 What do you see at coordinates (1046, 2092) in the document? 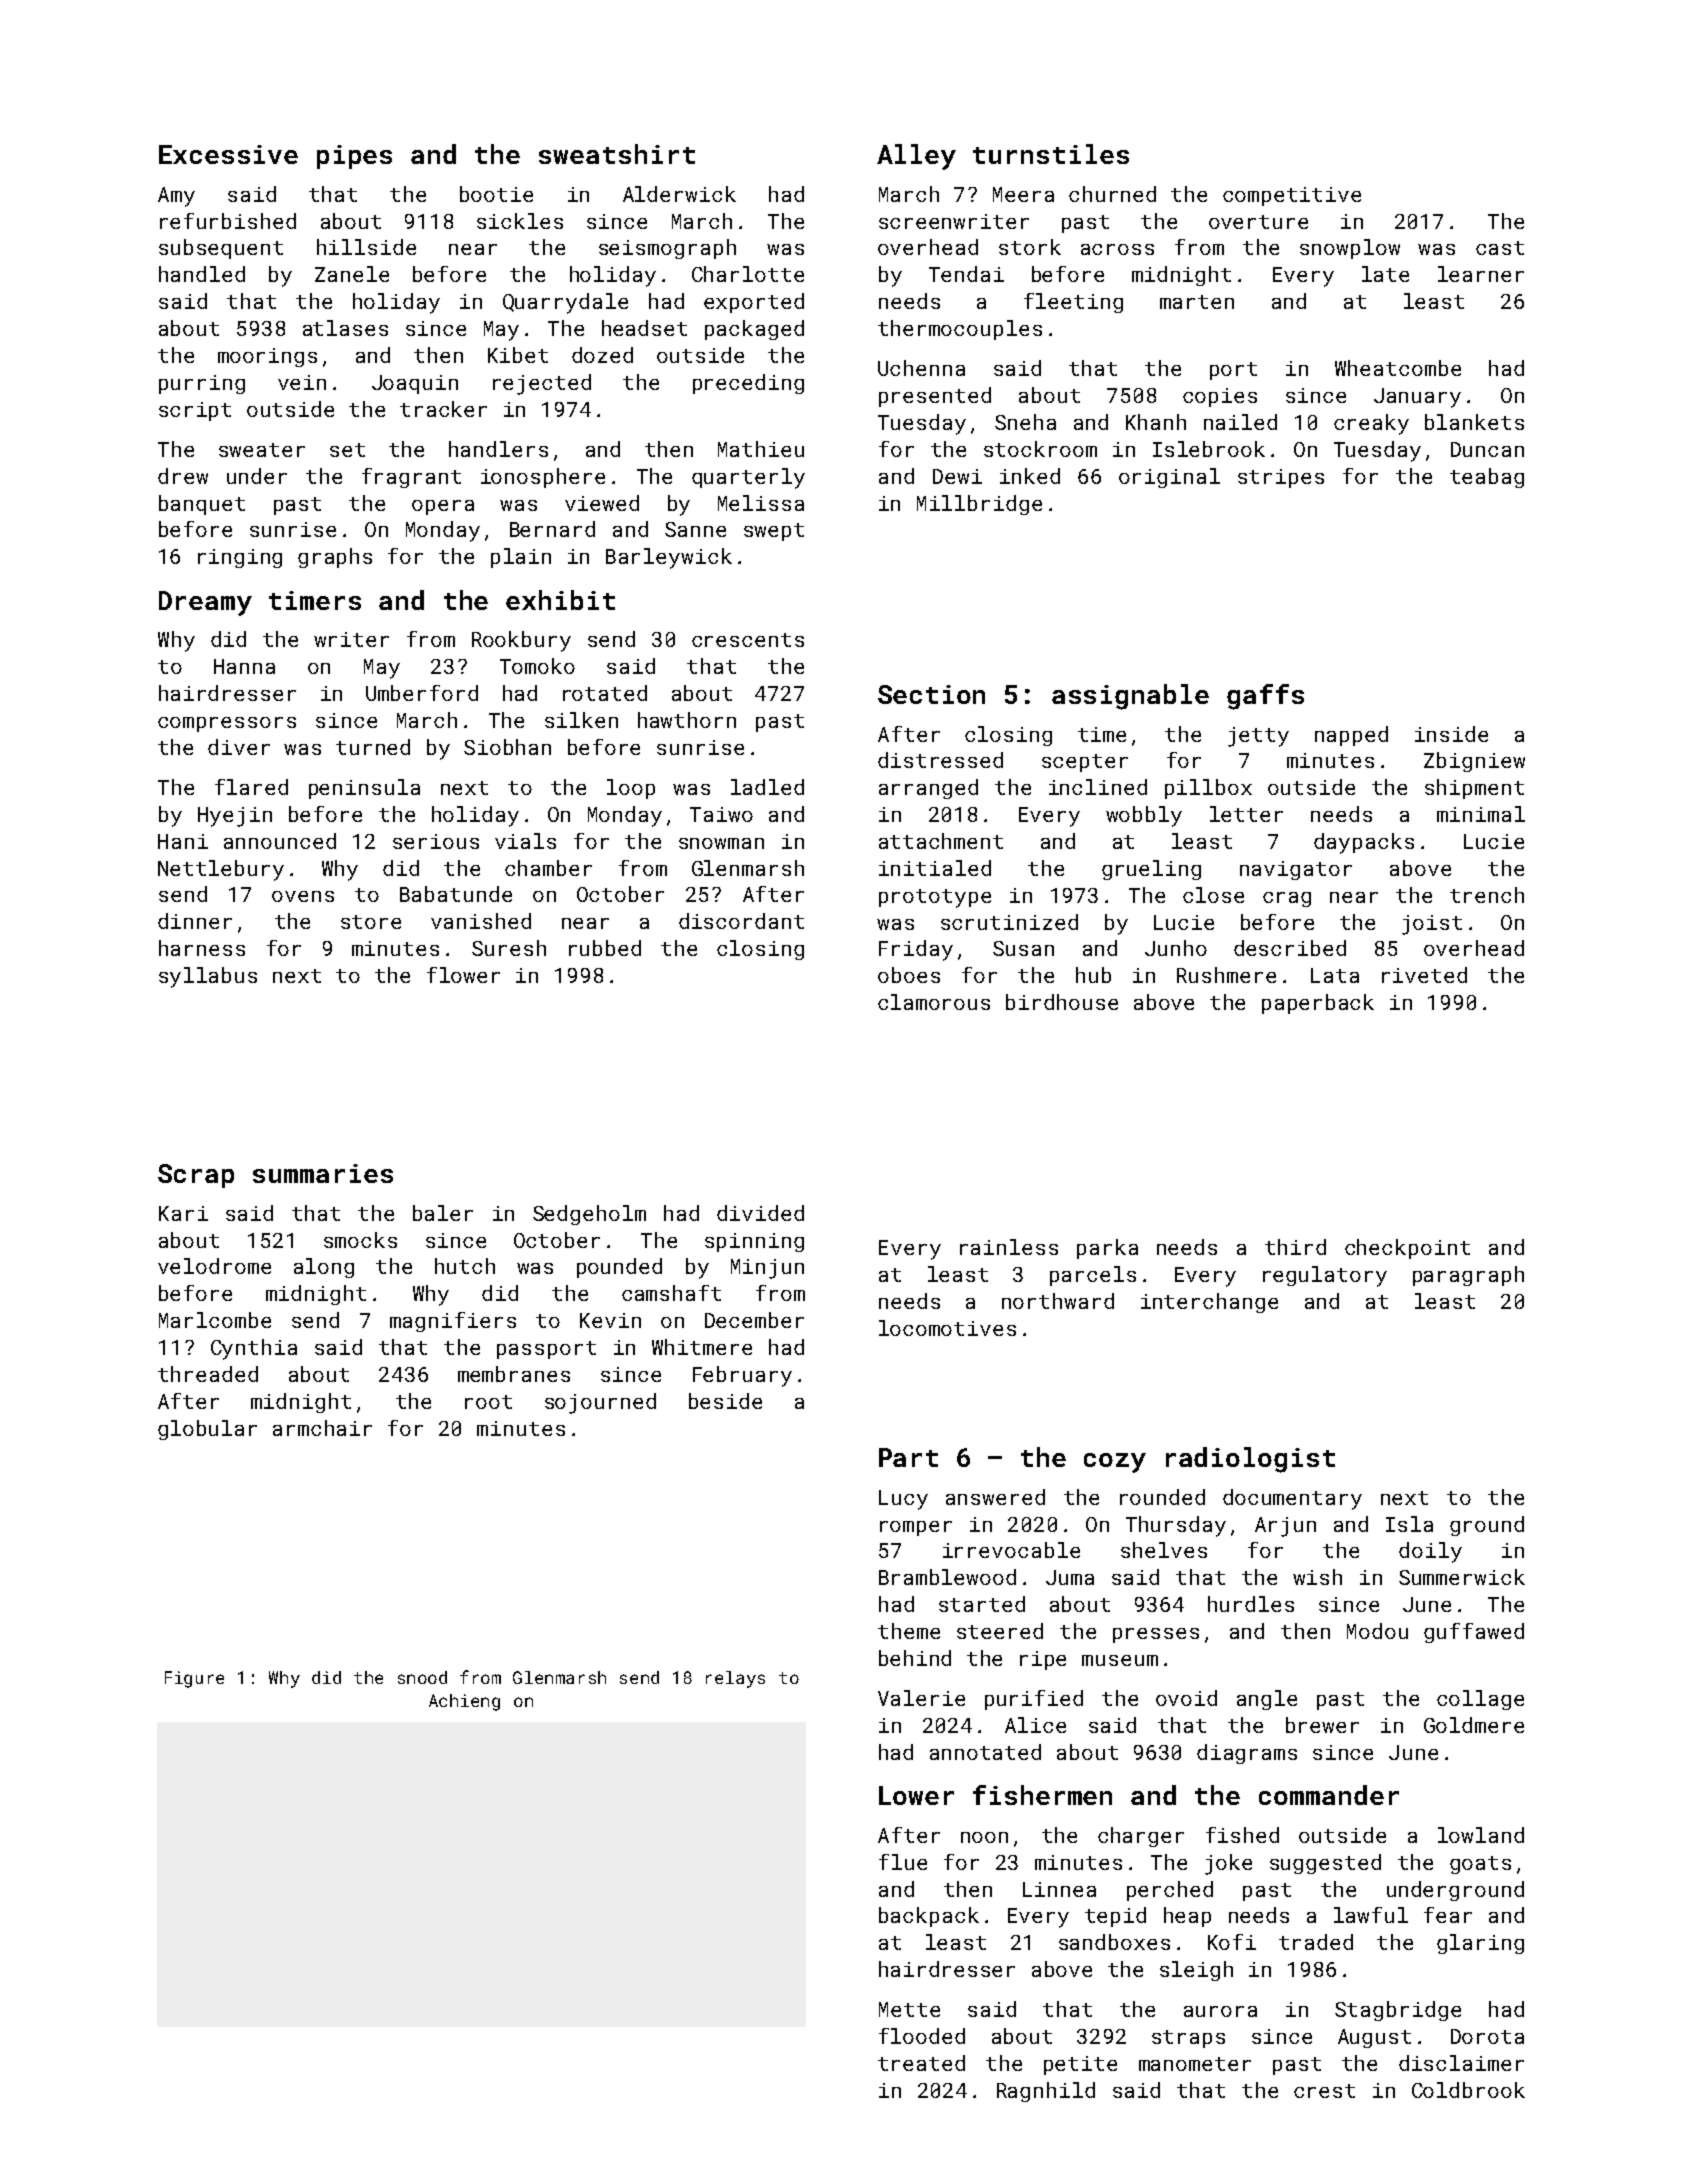
I see `Ragnhild` at bounding box center [1046, 2092].
